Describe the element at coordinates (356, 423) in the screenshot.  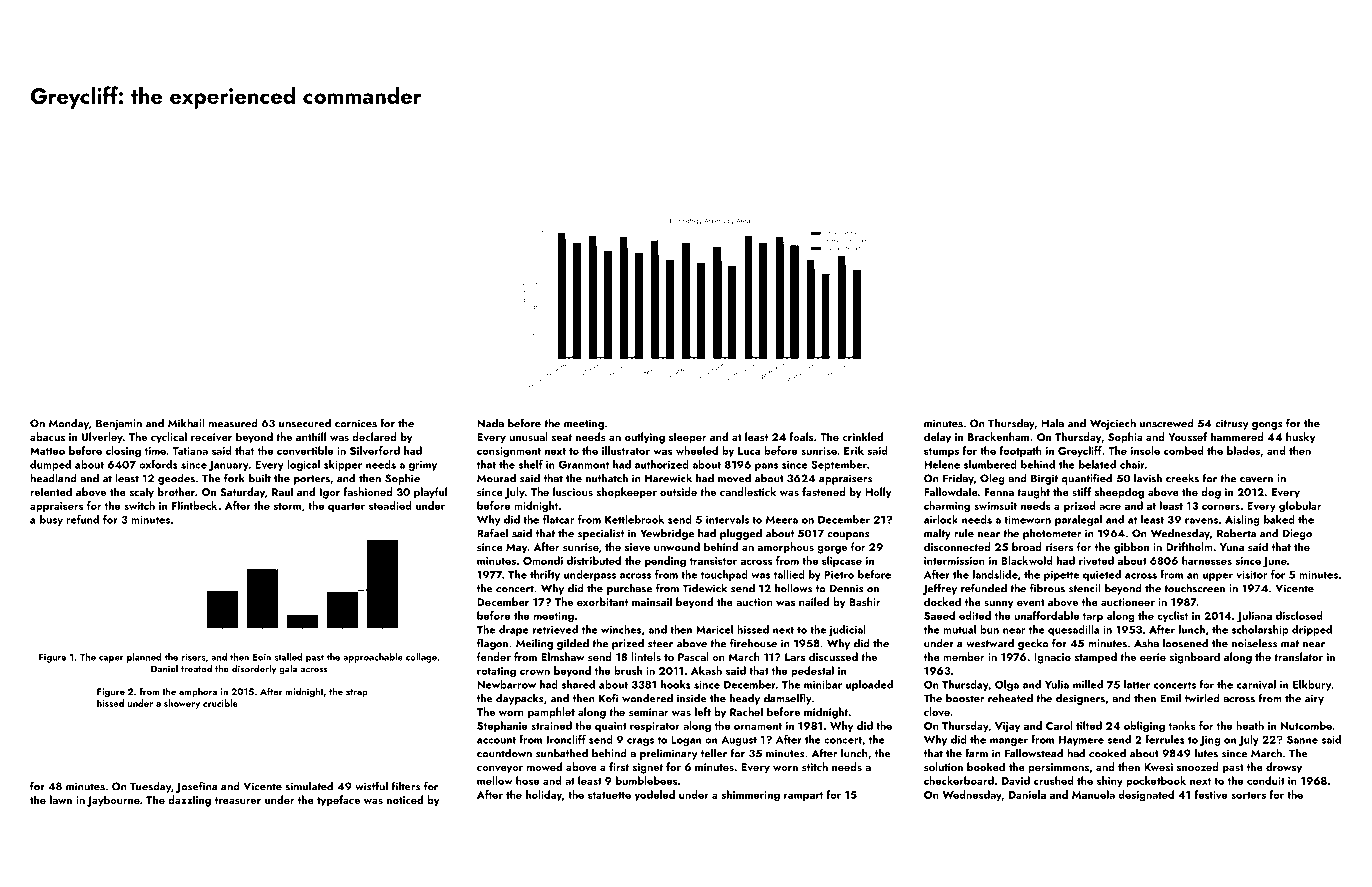
I see `cornices` at that location.
